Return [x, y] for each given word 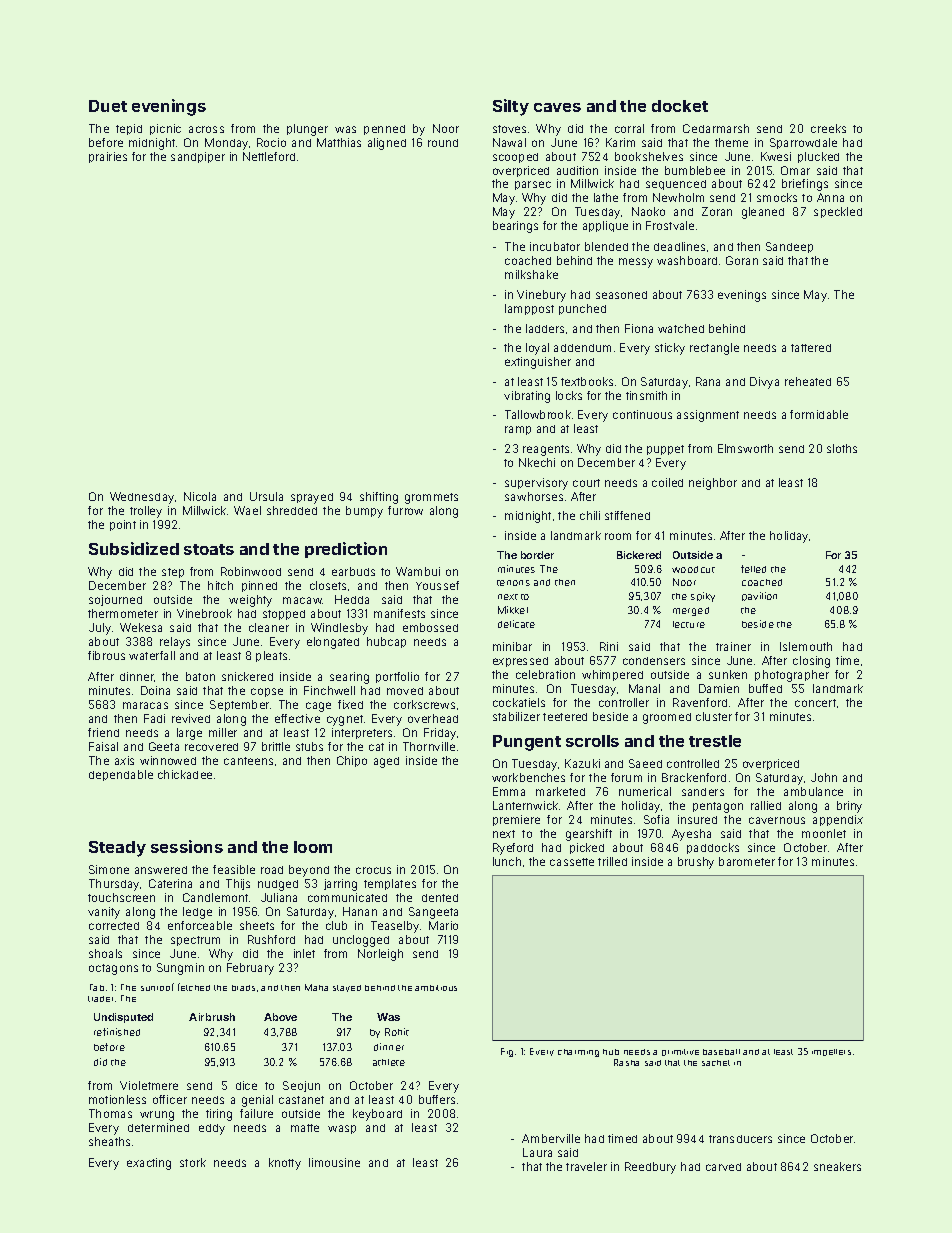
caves [557, 107]
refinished [117, 1032]
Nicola [200, 496]
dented [440, 898]
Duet [108, 106]
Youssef [437, 585]
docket [680, 106]
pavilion [759, 596]
